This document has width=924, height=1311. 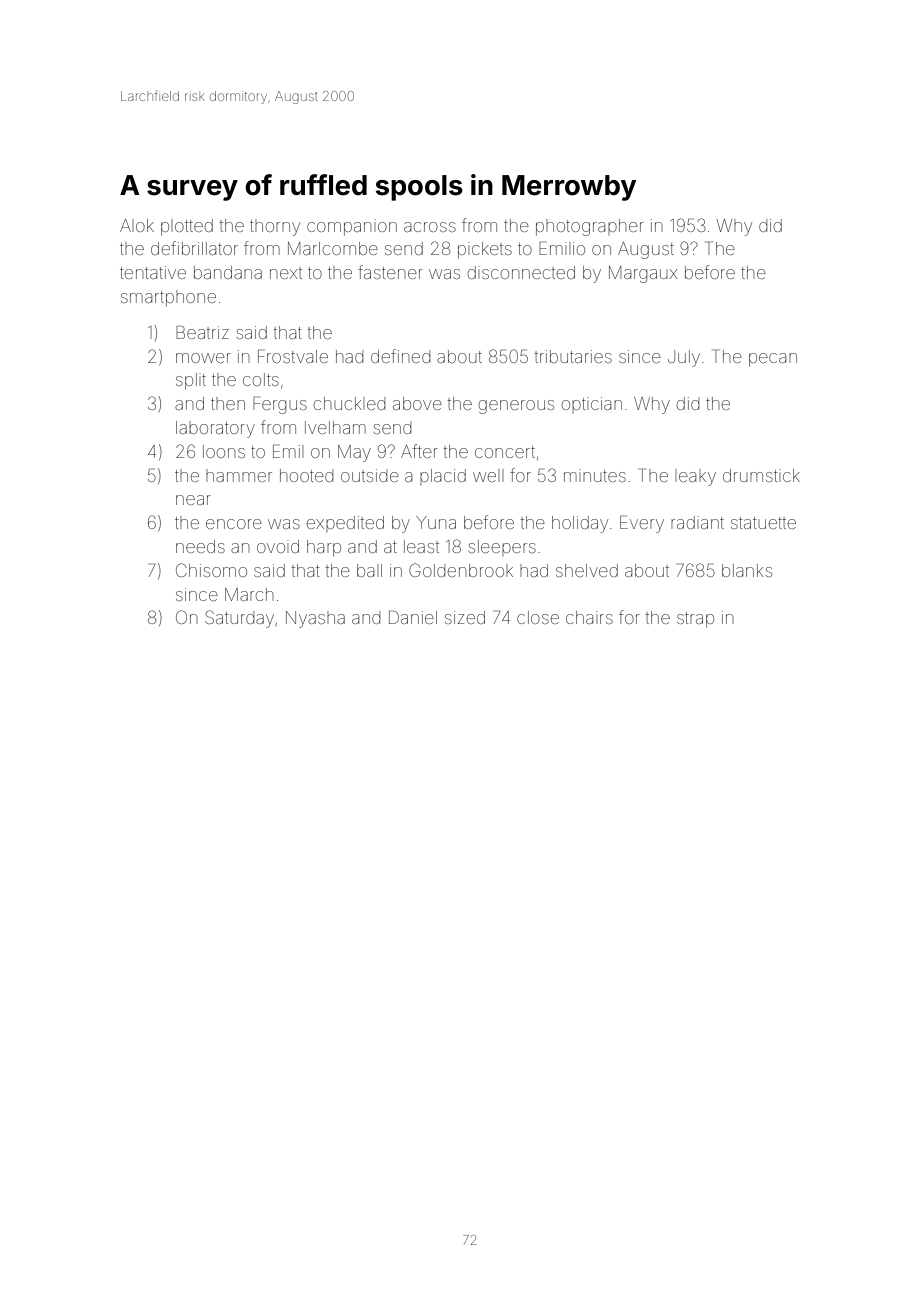 What do you see at coordinates (684, 358) in the document?
I see `July` at bounding box center [684, 358].
